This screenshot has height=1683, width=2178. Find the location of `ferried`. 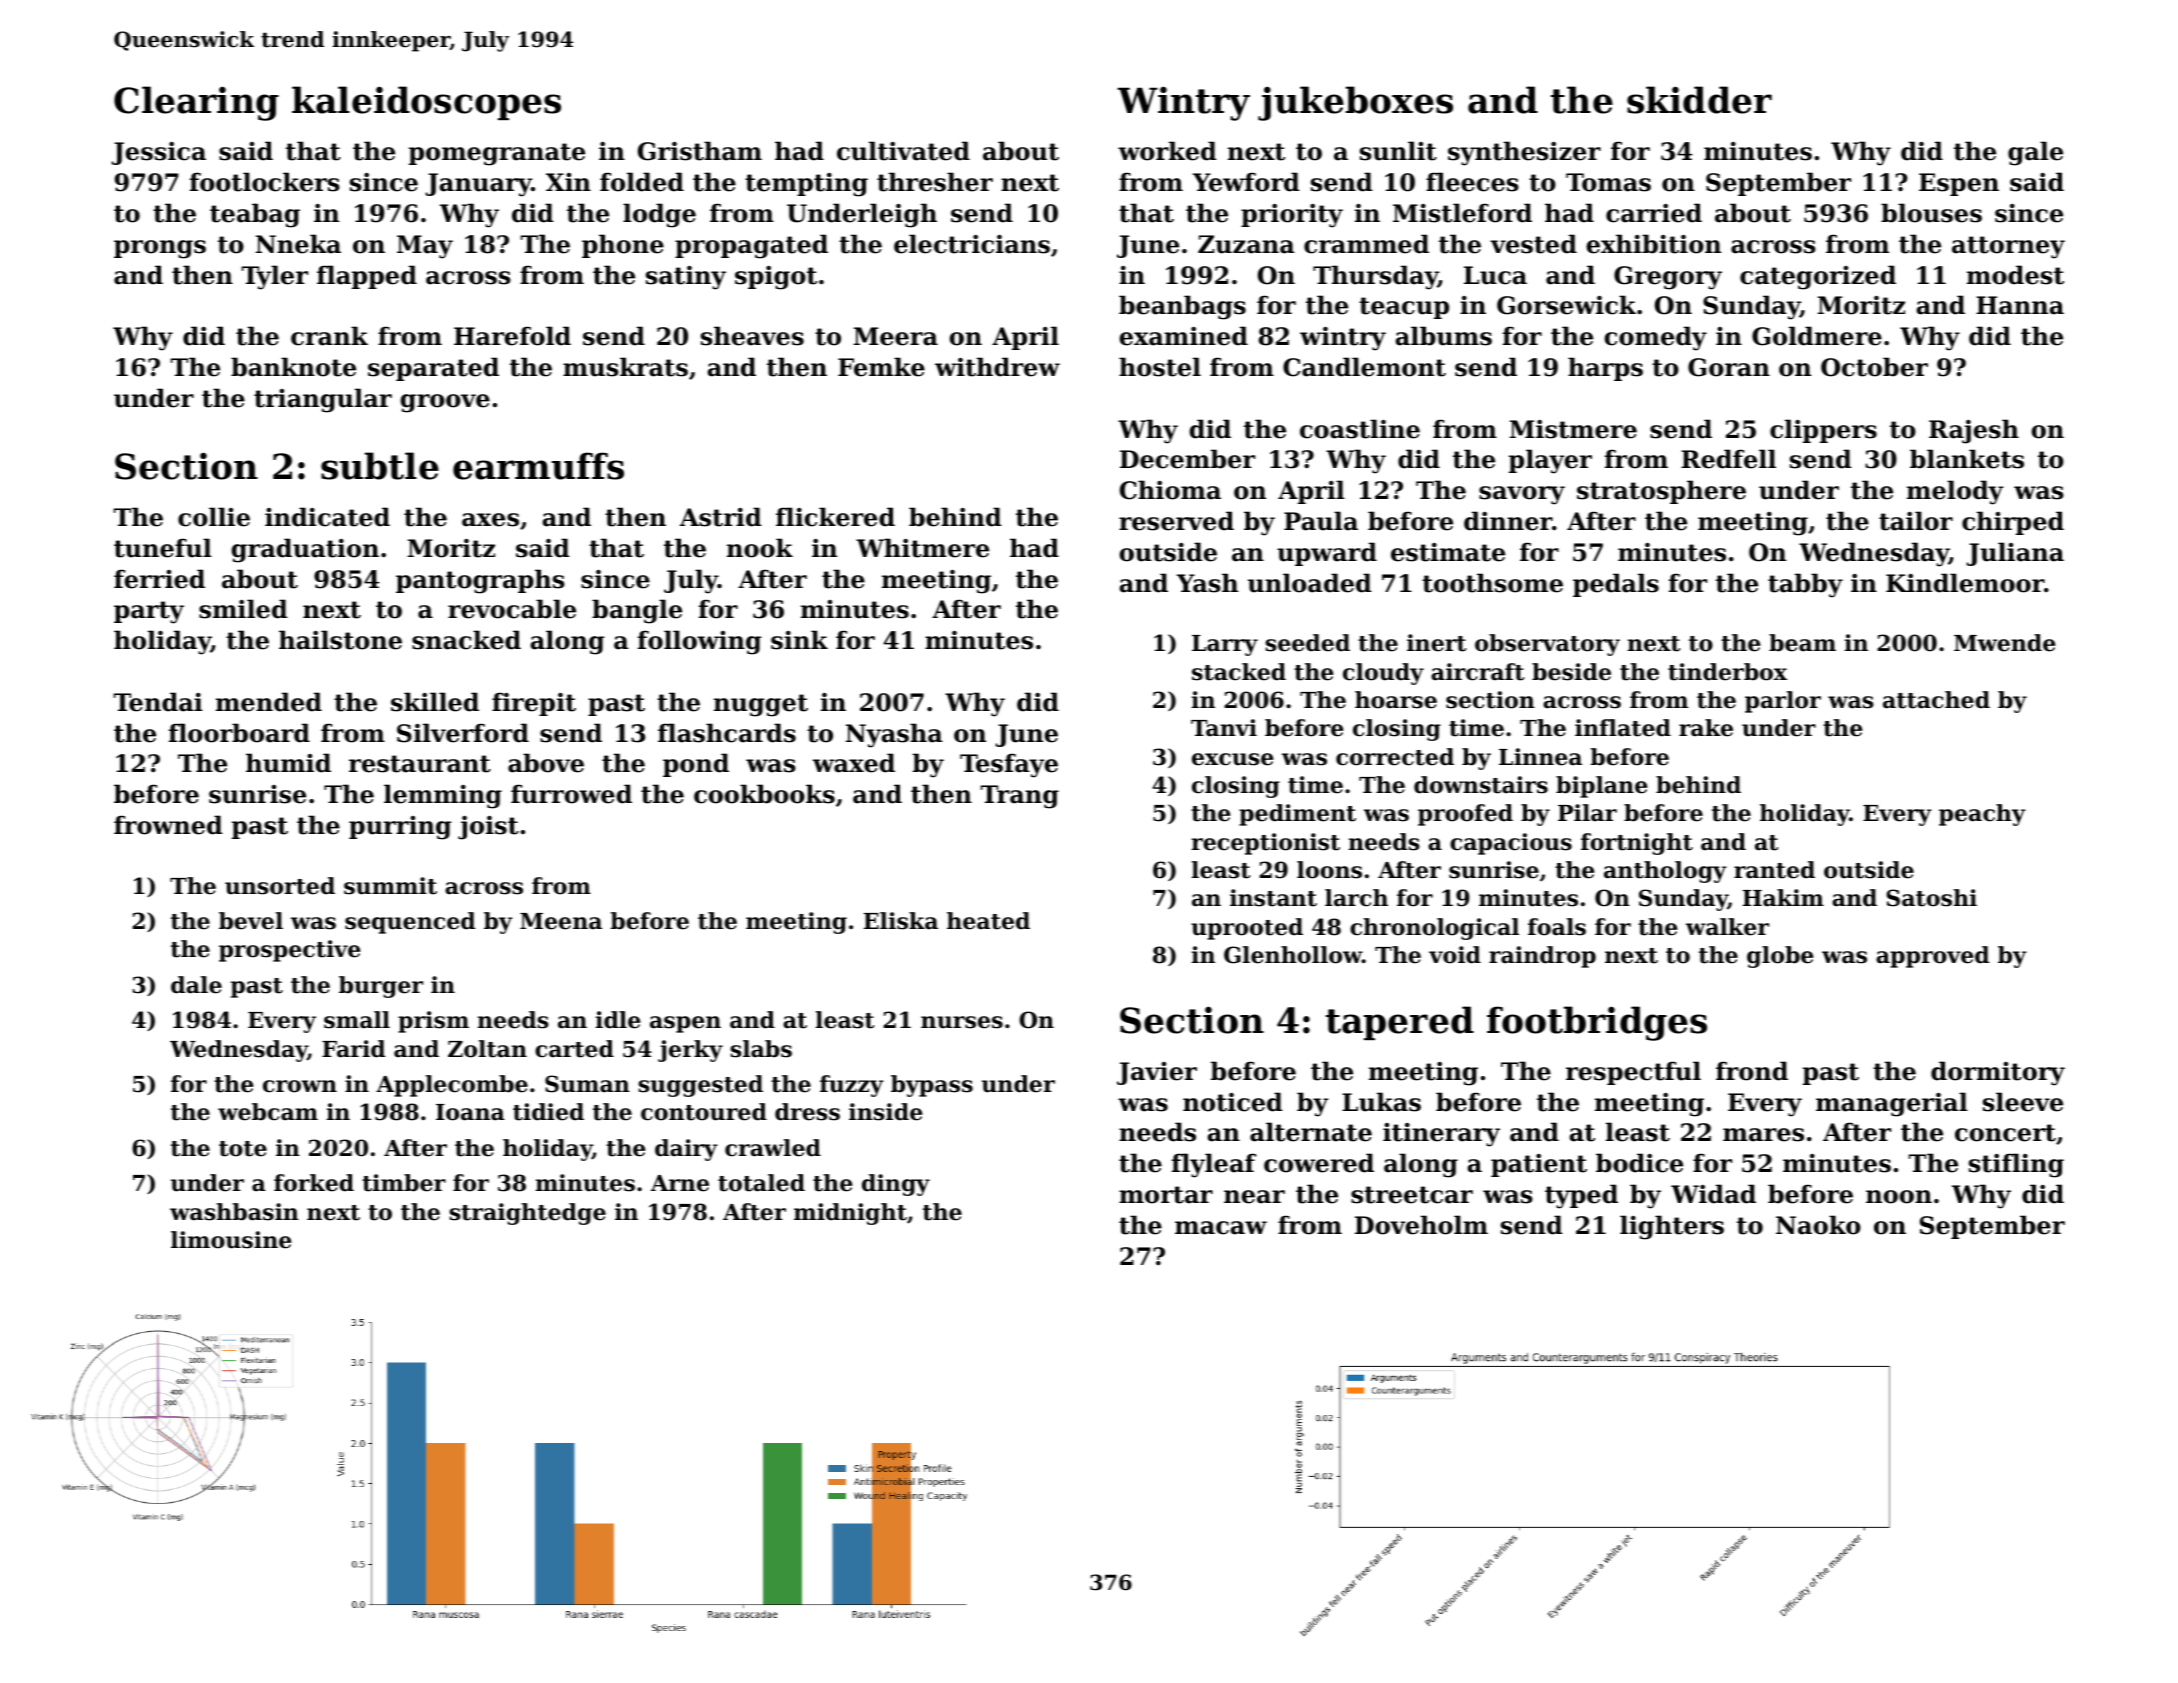

ferried is located at coordinates (159, 579).
